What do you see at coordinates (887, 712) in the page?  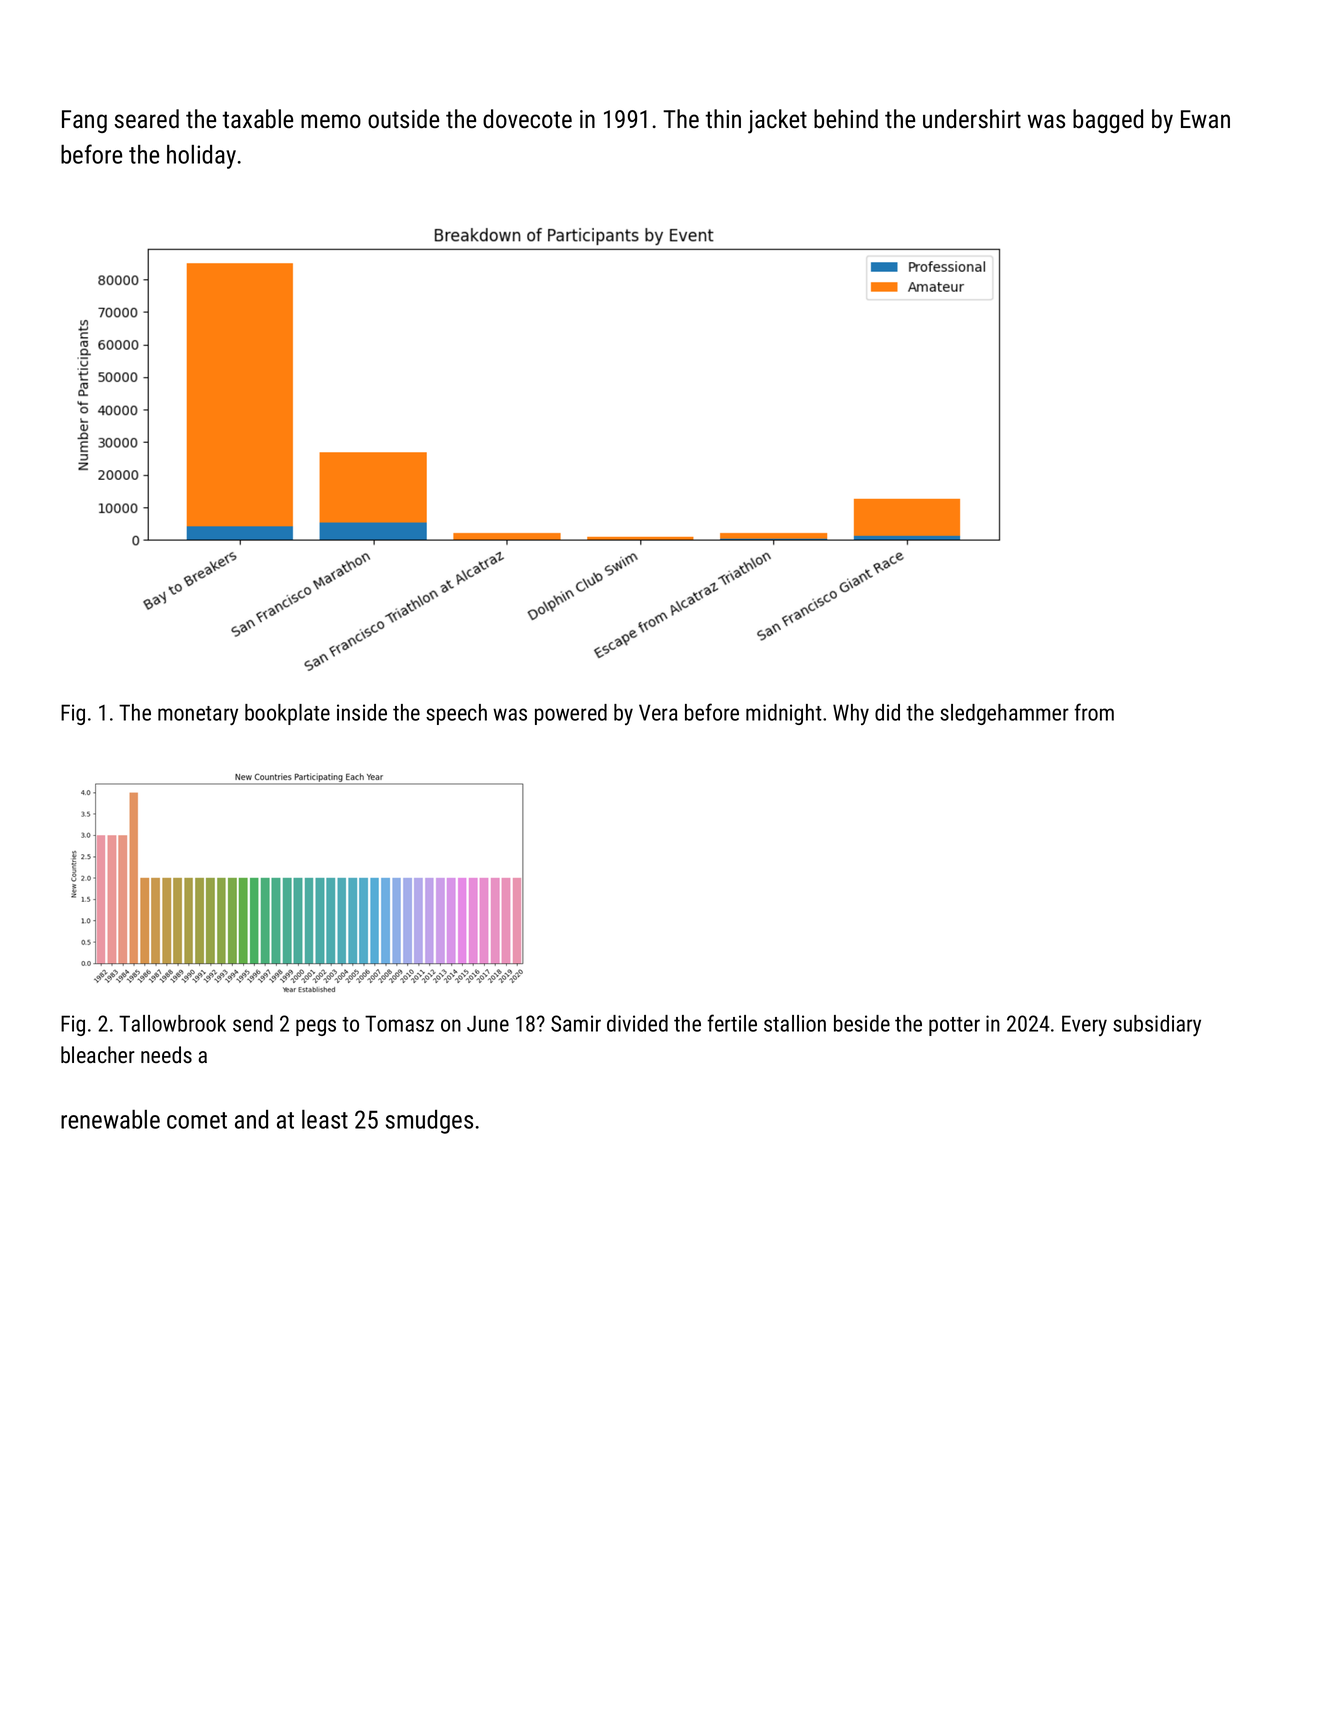 I see `did` at bounding box center [887, 712].
